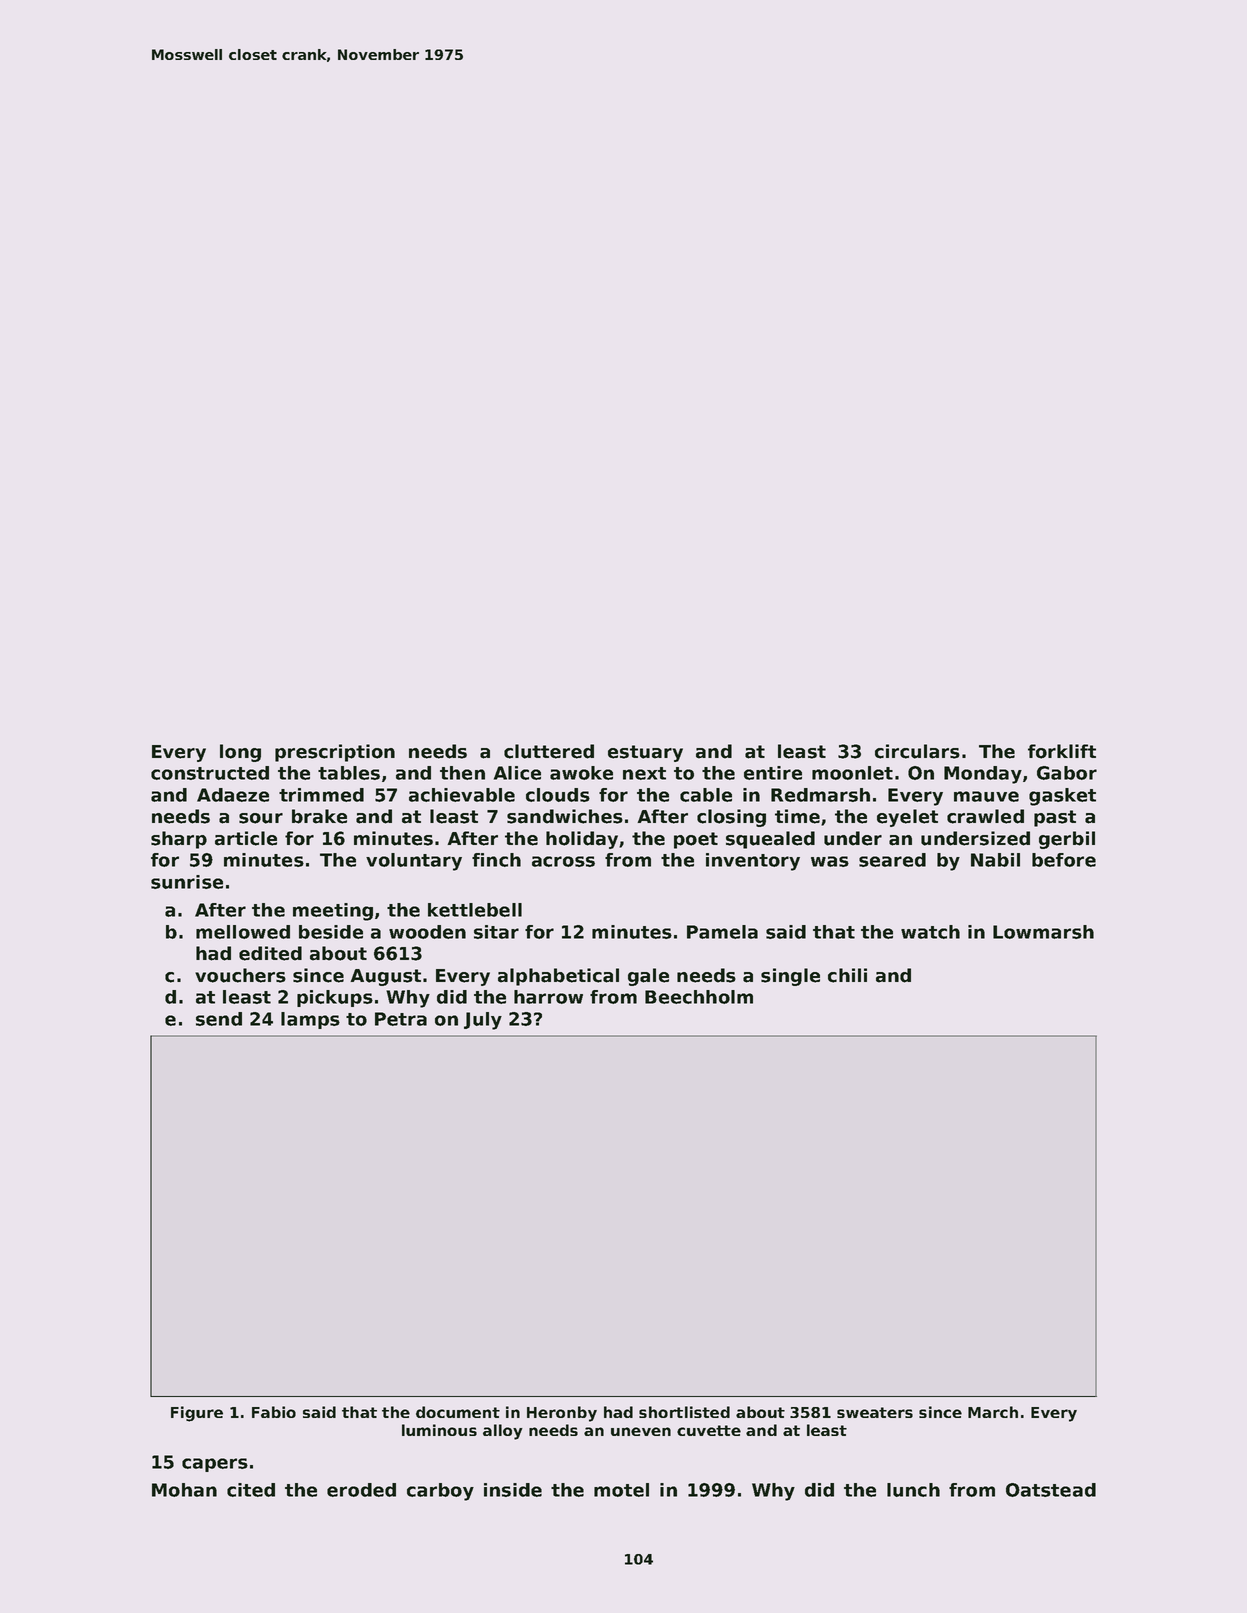  What do you see at coordinates (361, 1490) in the screenshot?
I see `eroded` at bounding box center [361, 1490].
